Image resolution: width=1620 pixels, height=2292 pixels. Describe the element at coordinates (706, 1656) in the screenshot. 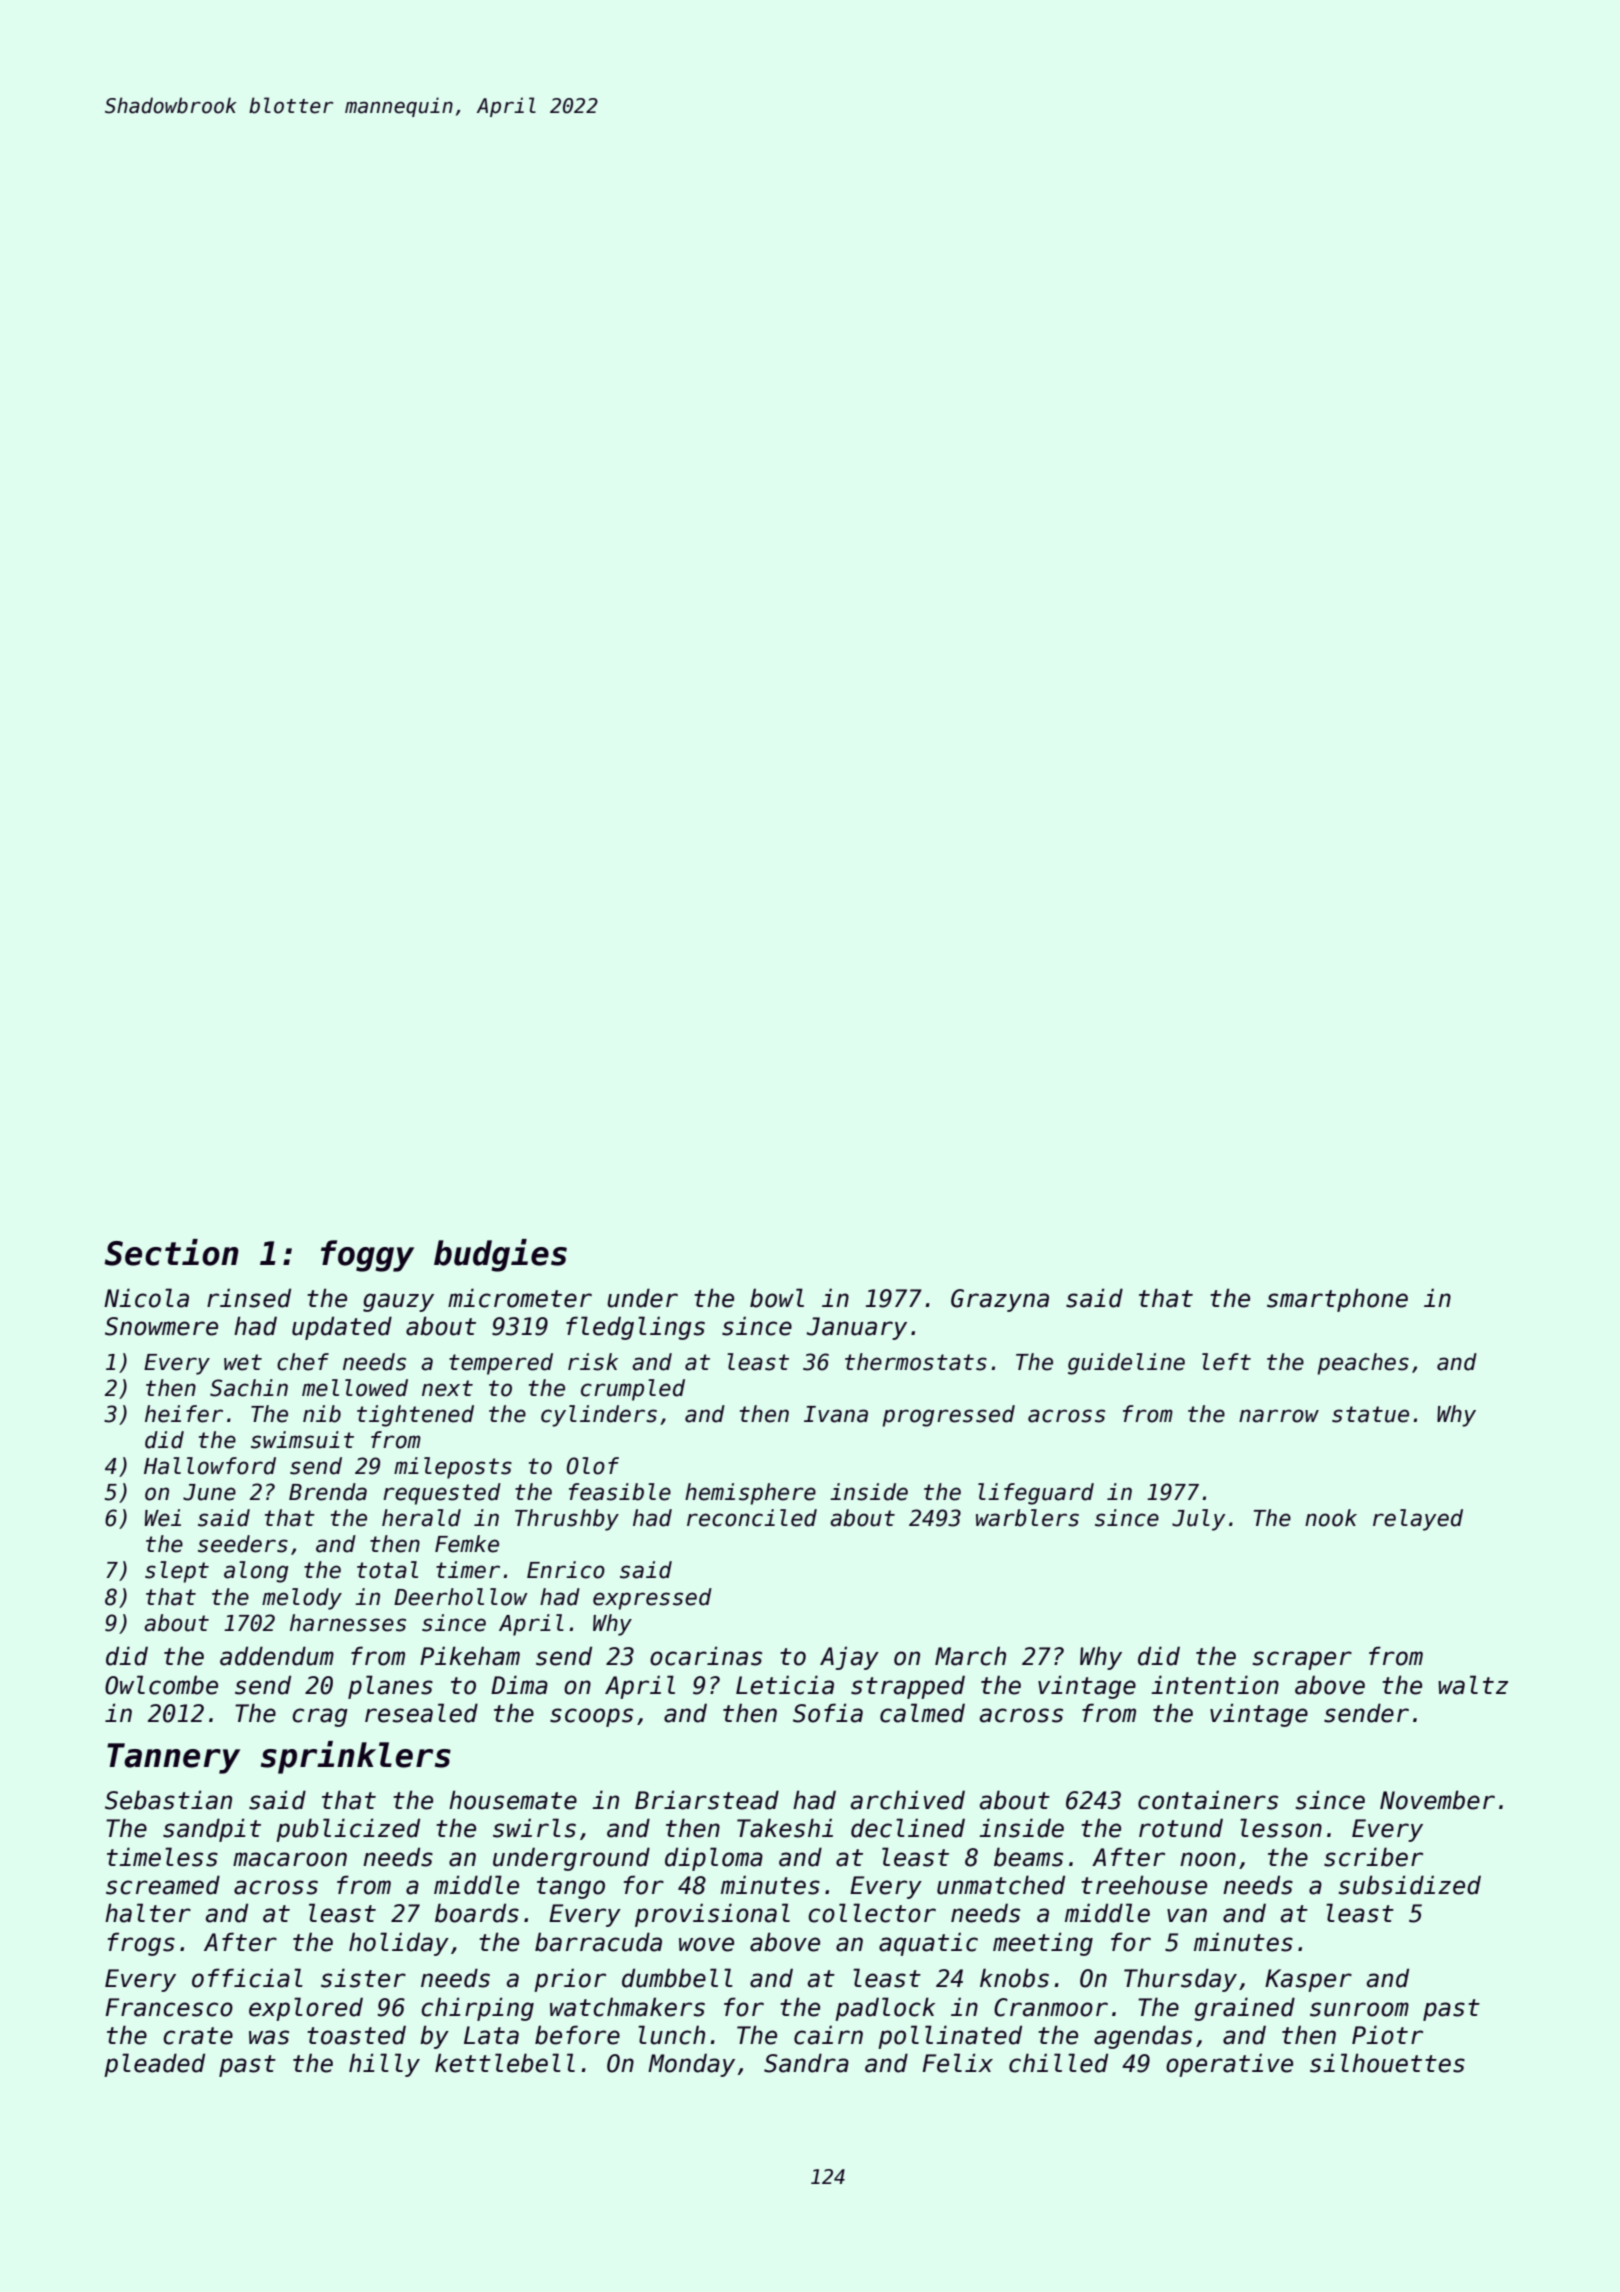

I see `ocarinas` at that location.
